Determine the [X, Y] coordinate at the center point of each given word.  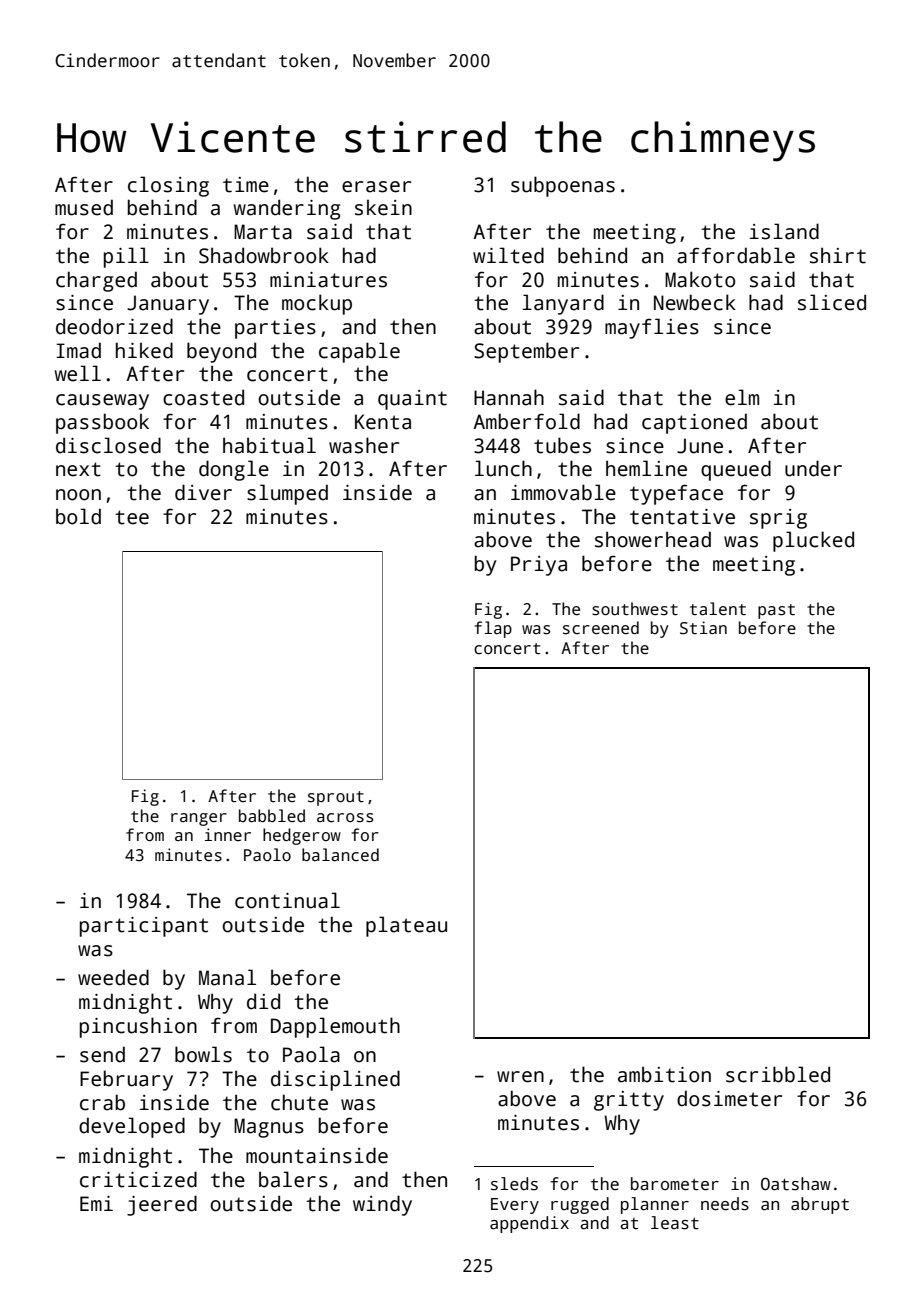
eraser [376, 187]
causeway [102, 402]
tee [132, 517]
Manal [227, 977]
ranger [199, 819]
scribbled [778, 1074]
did [263, 1001]
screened [601, 628]
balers [293, 1179]
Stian [703, 628]
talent [718, 609]
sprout [336, 798]
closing [168, 186]
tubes [562, 445]
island [784, 231]
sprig [778, 519]
